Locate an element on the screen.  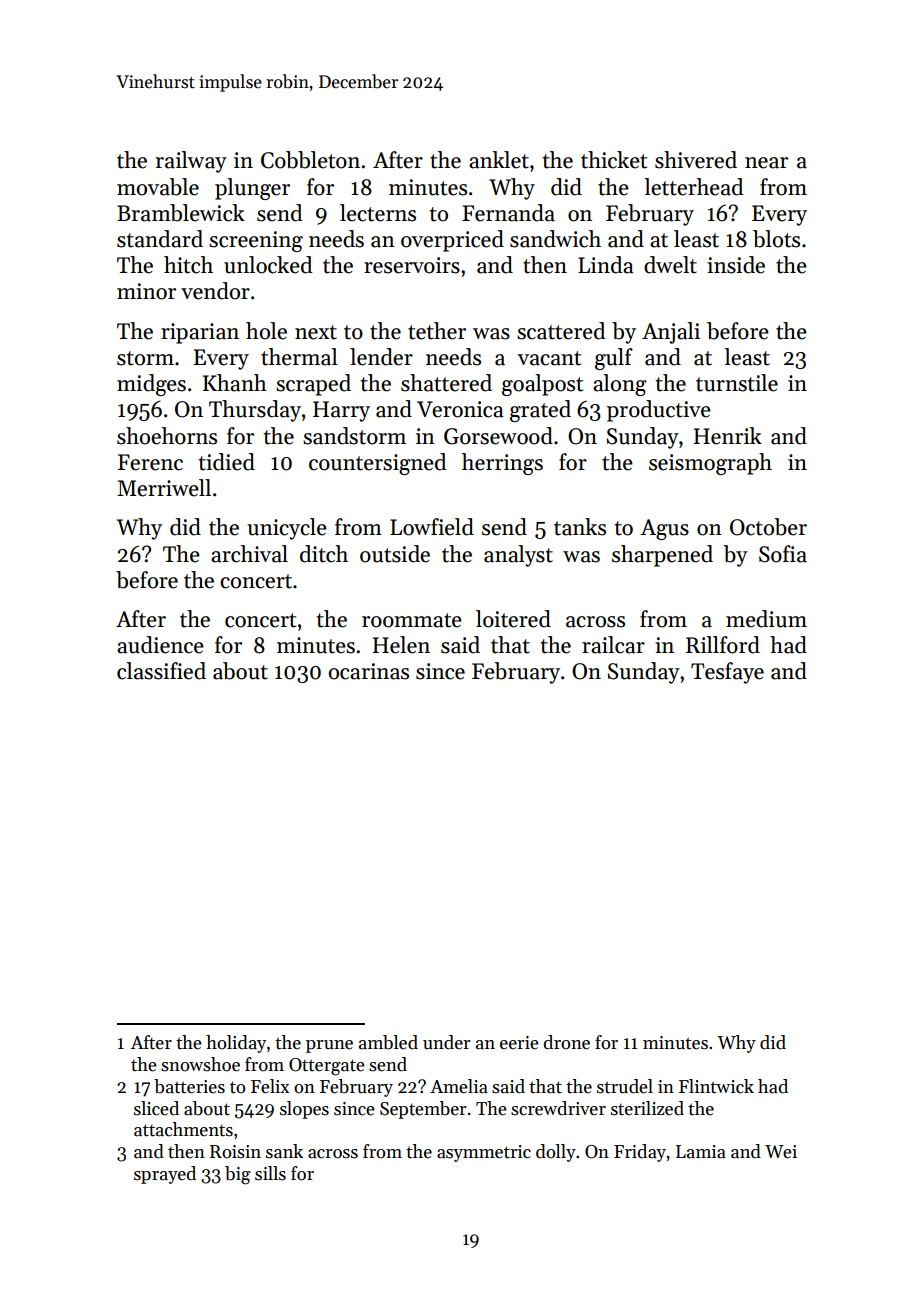
slopes is located at coordinates (304, 1110).
